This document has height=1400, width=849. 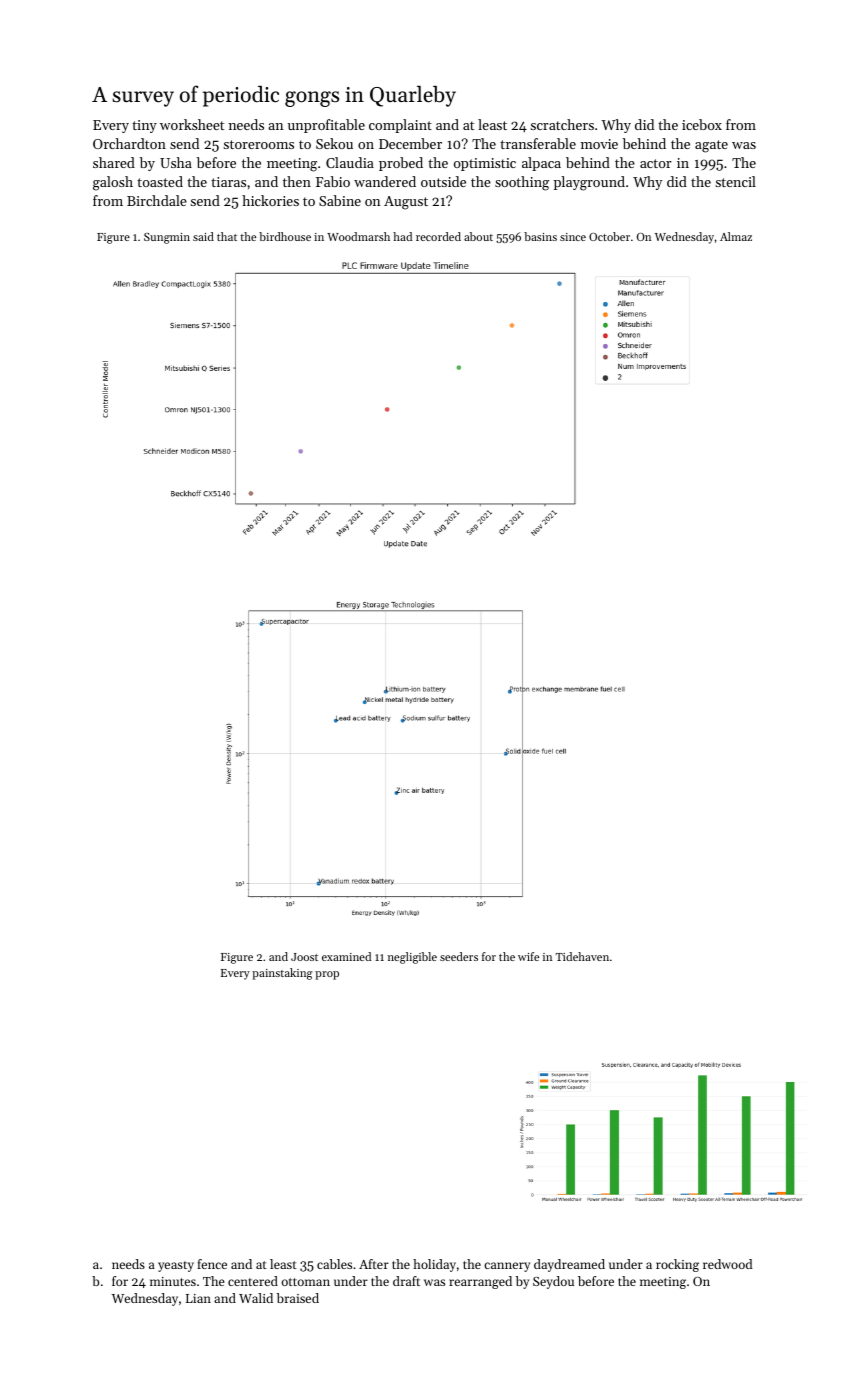 What do you see at coordinates (144, 126) in the document?
I see `tiny` at bounding box center [144, 126].
